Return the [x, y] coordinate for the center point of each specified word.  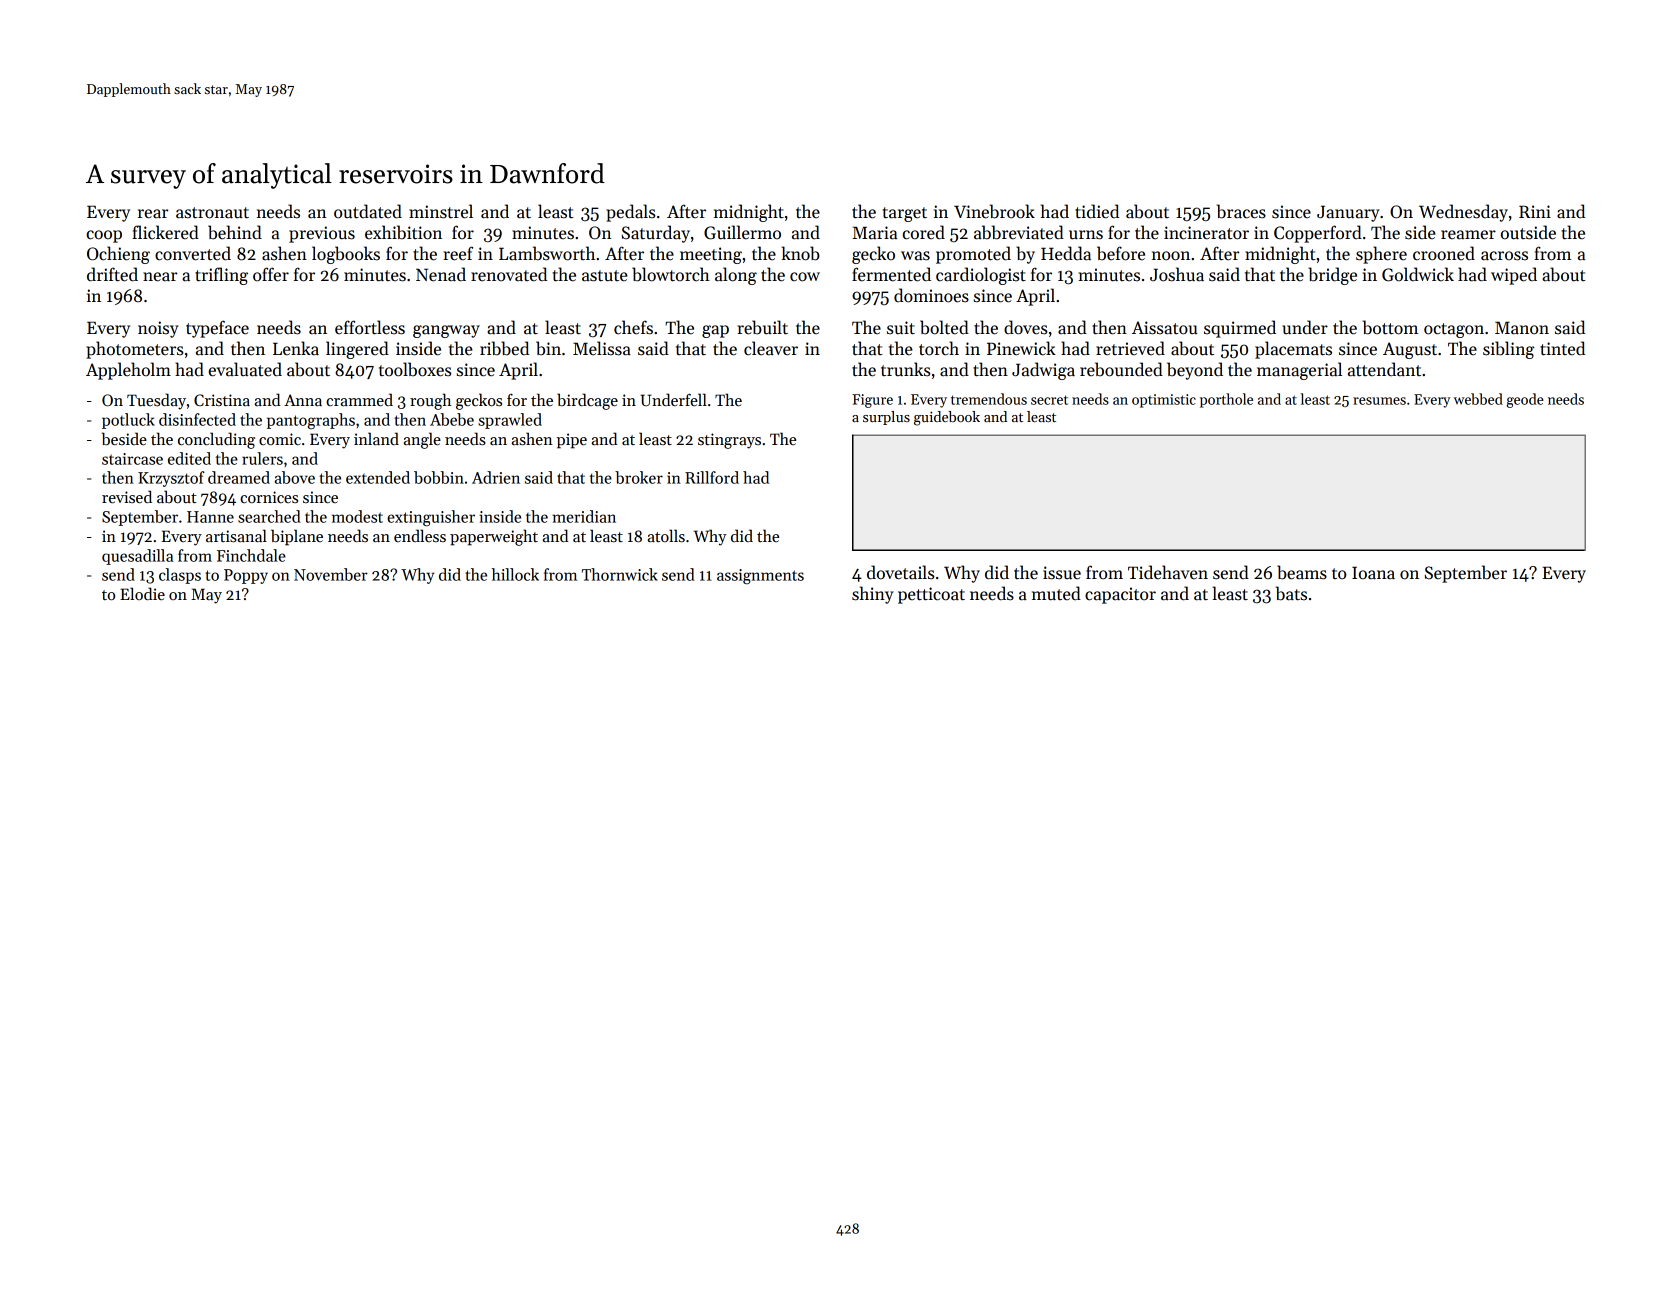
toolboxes [415, 369]
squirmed [1240, 329]
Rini [1535, 211]
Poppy [246, 576]
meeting [711, 255]
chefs [633, 327]
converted [193, 253]
